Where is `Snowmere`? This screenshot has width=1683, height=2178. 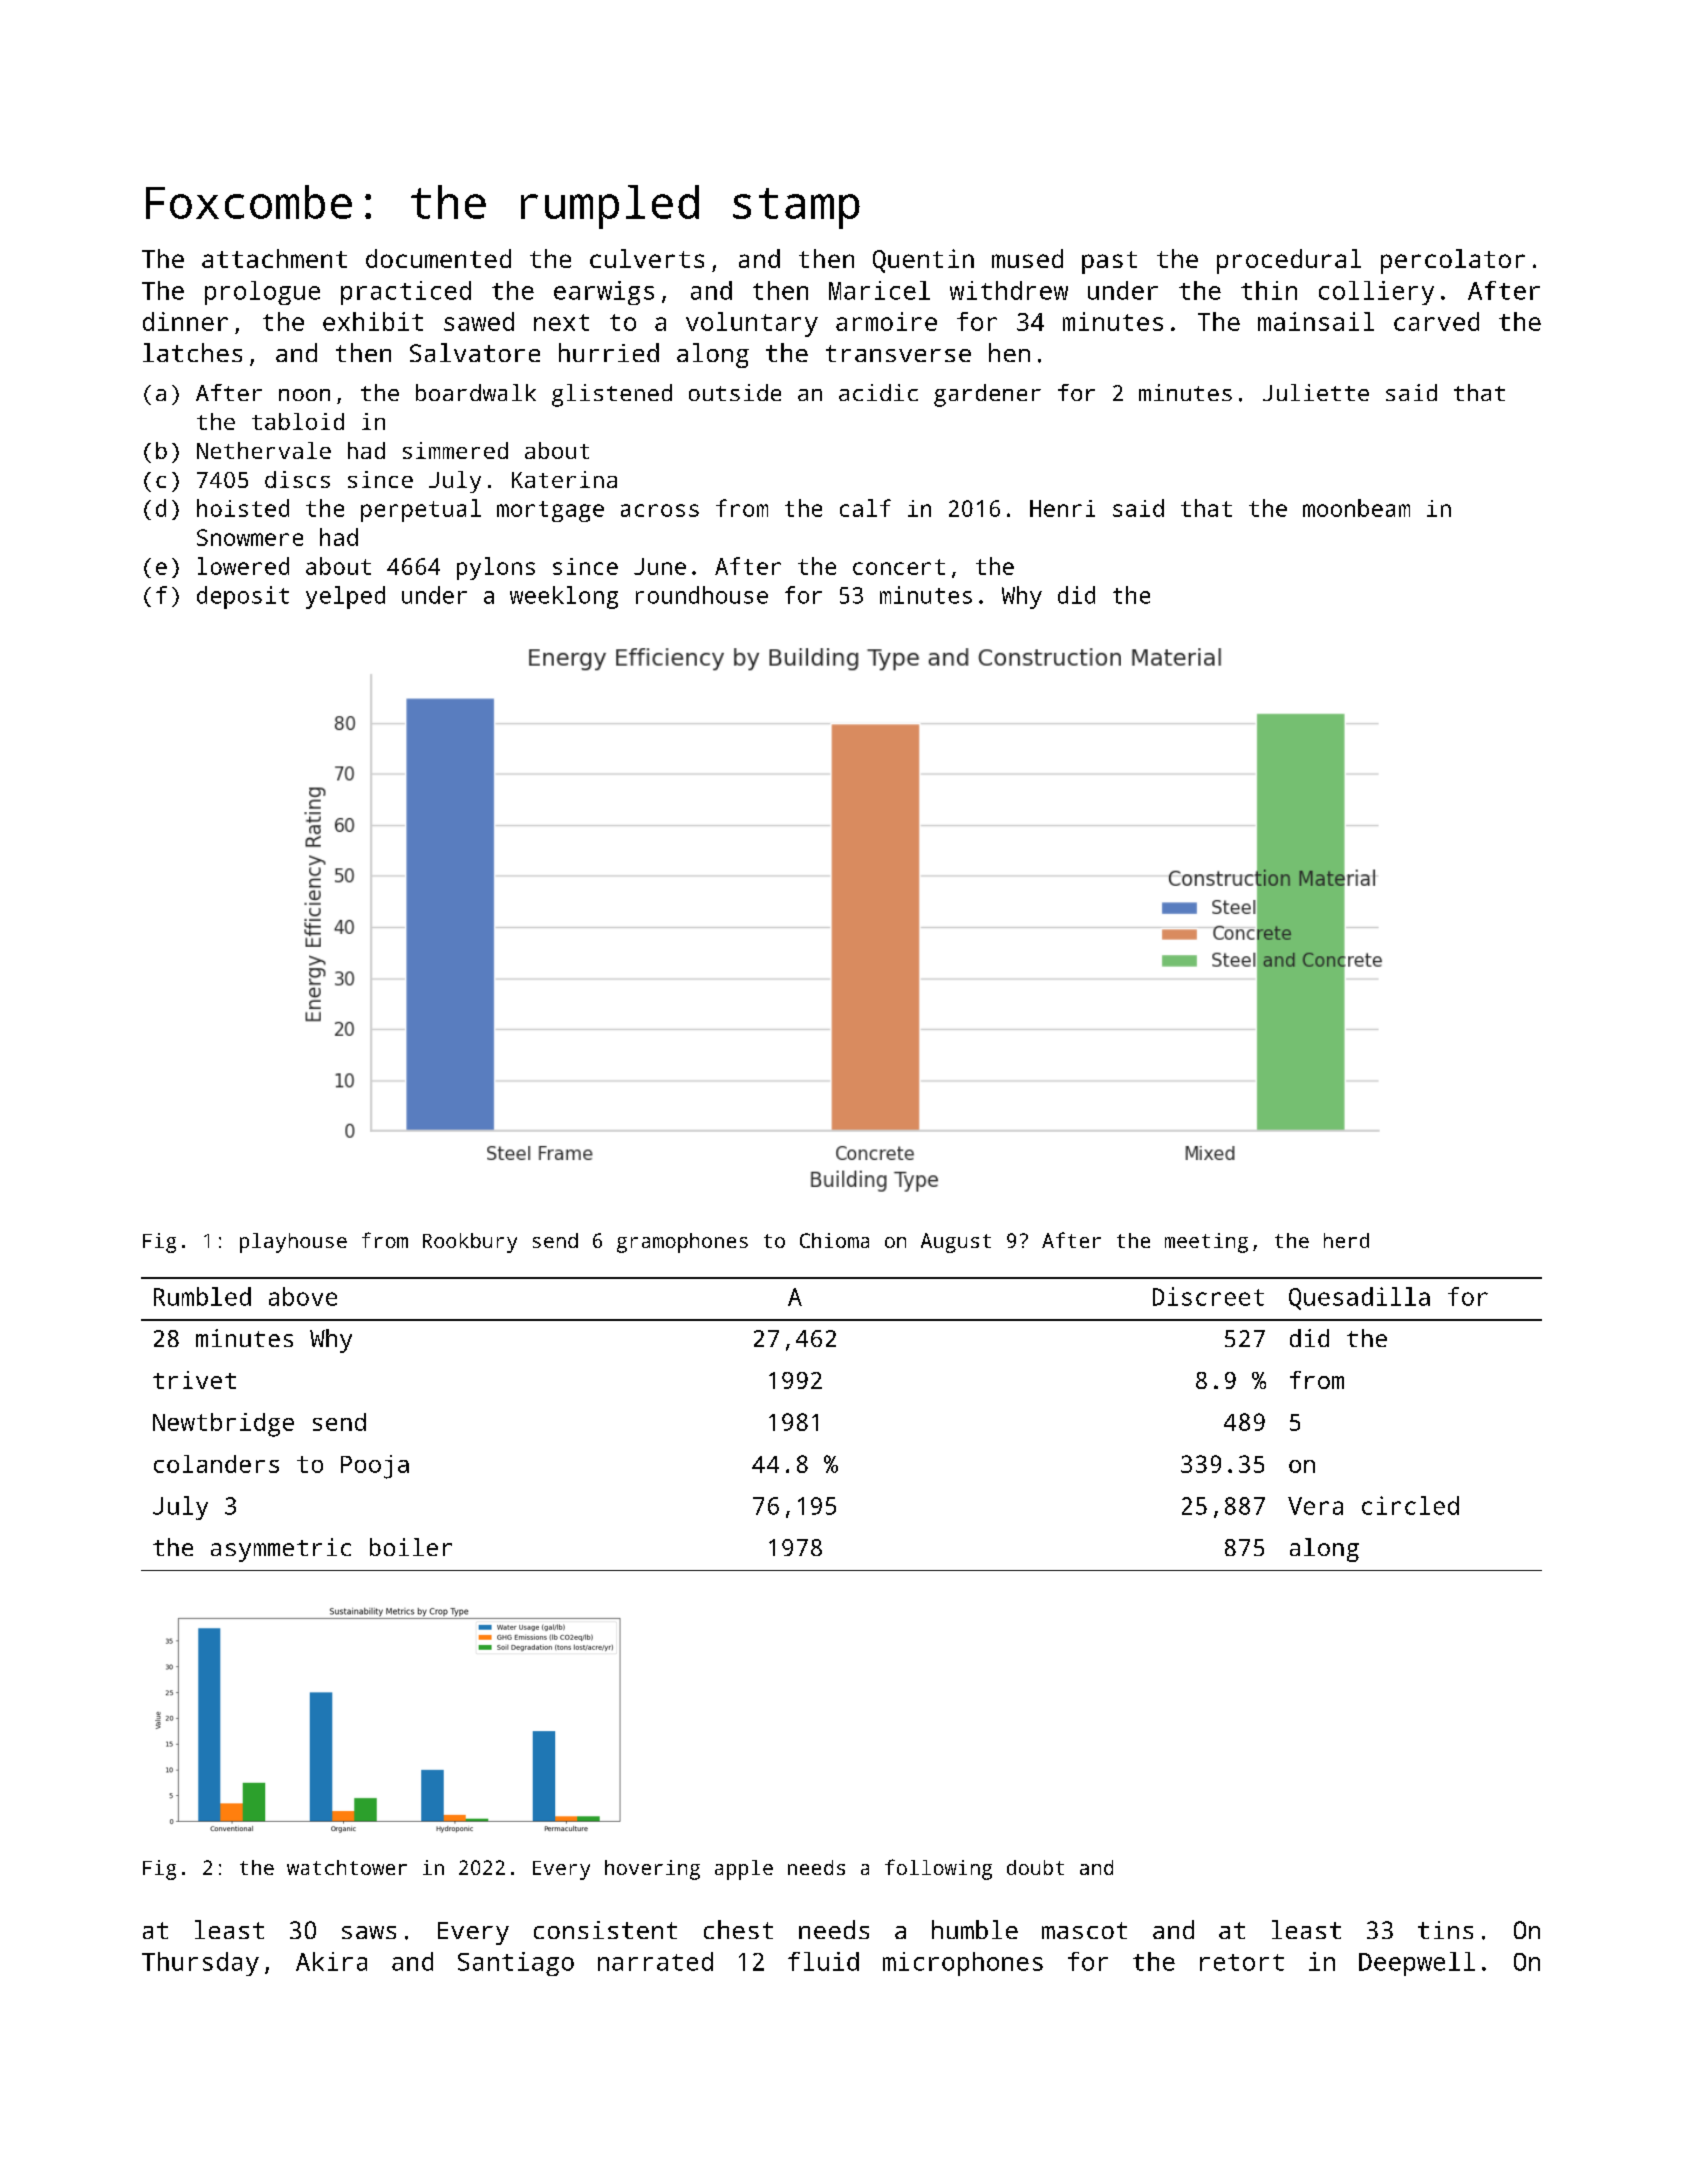 Snowmere is located at coordinates (250, 537).
